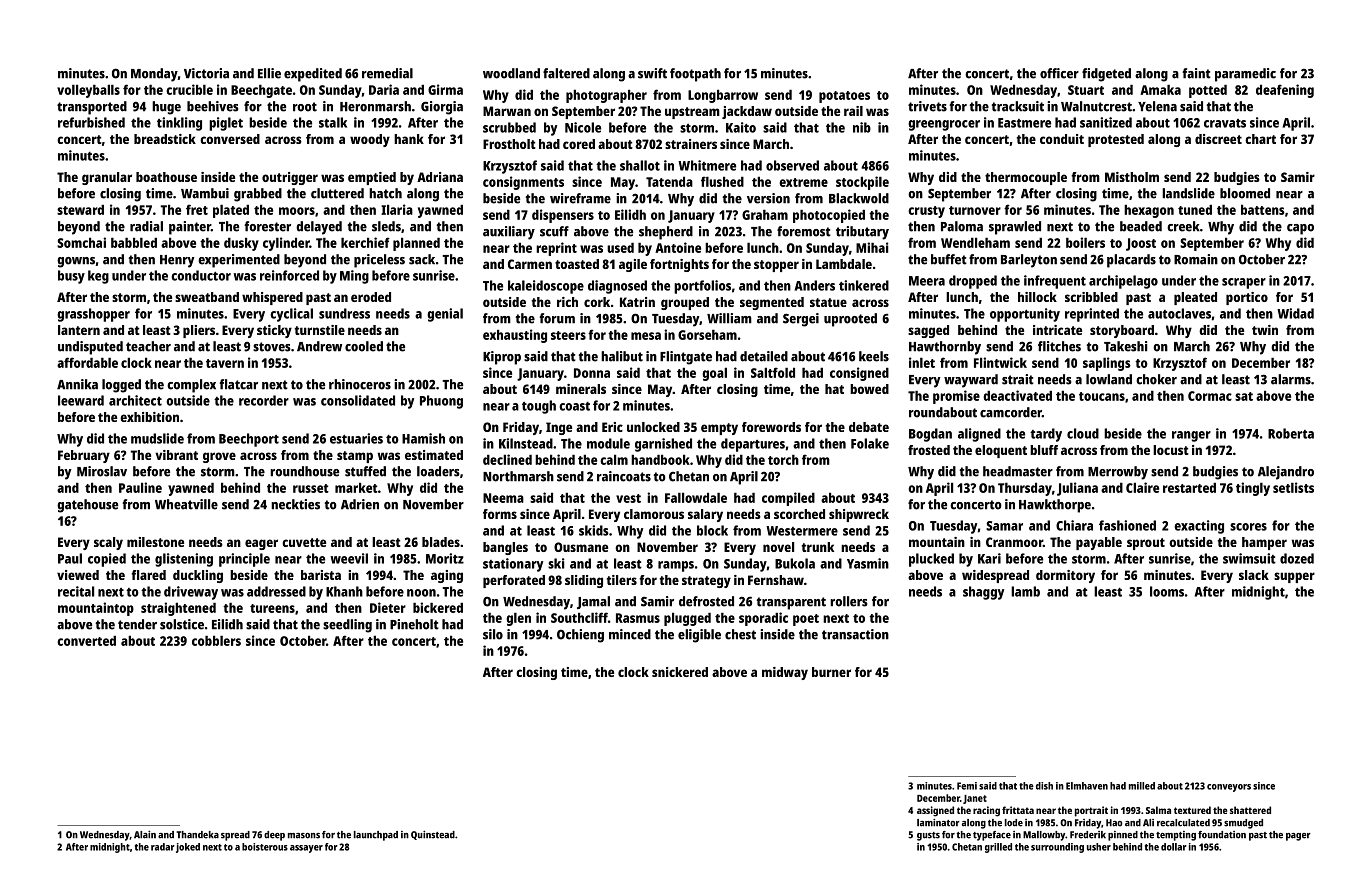 The width and height of the page is (1372, 887). I want to click on Marwan, so click(507, 111).
